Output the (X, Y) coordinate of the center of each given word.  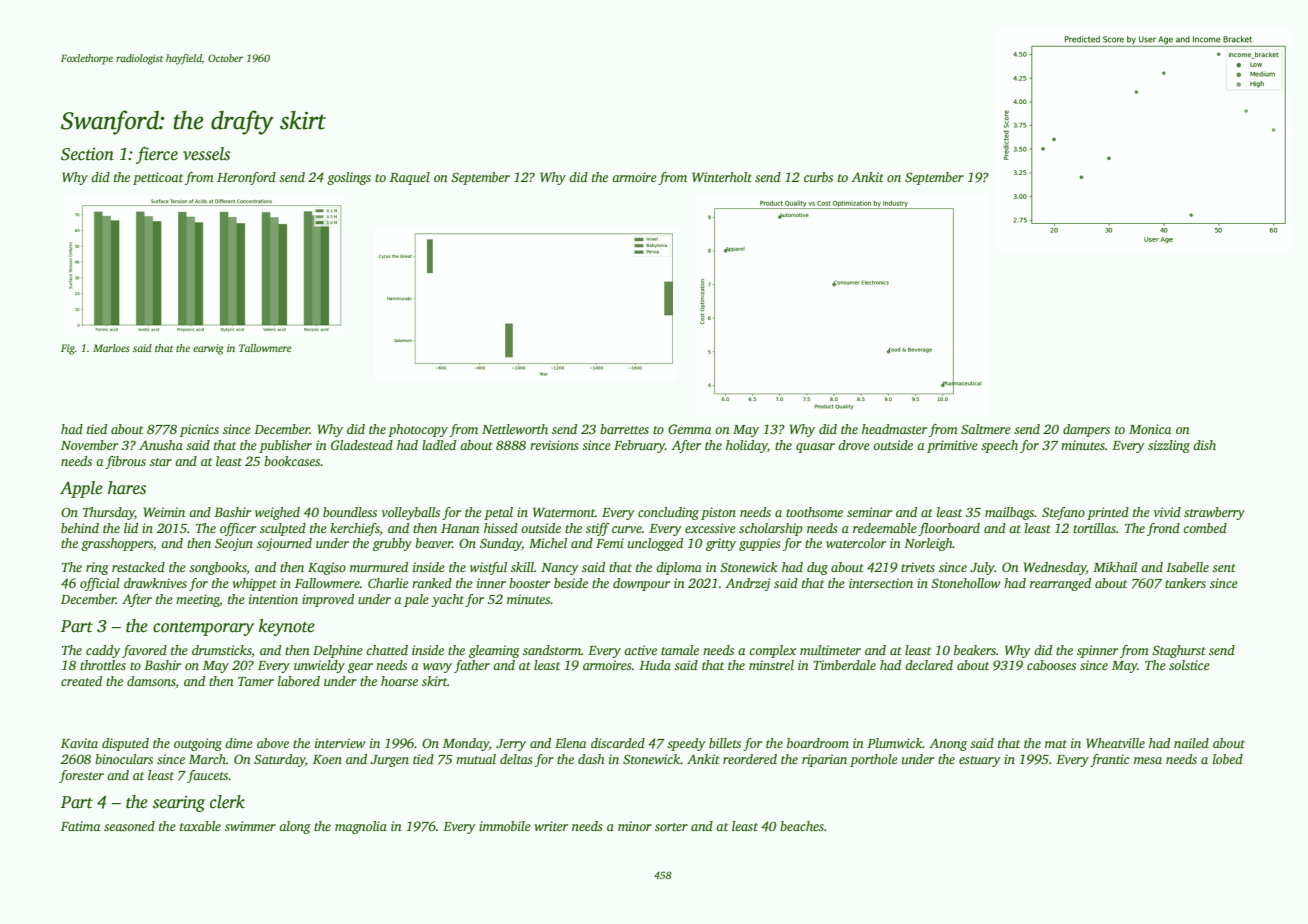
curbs (818, 177)
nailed (1191, 743)
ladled (439, 445)
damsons (151, 682)
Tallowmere (265, 348)
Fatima (80, 826)
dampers (1086, 430)
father (472, 666)
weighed (277, 513)
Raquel (410, 178)
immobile (505, 826)
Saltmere (986, 429)
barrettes (624, 429)
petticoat (158, 178)
